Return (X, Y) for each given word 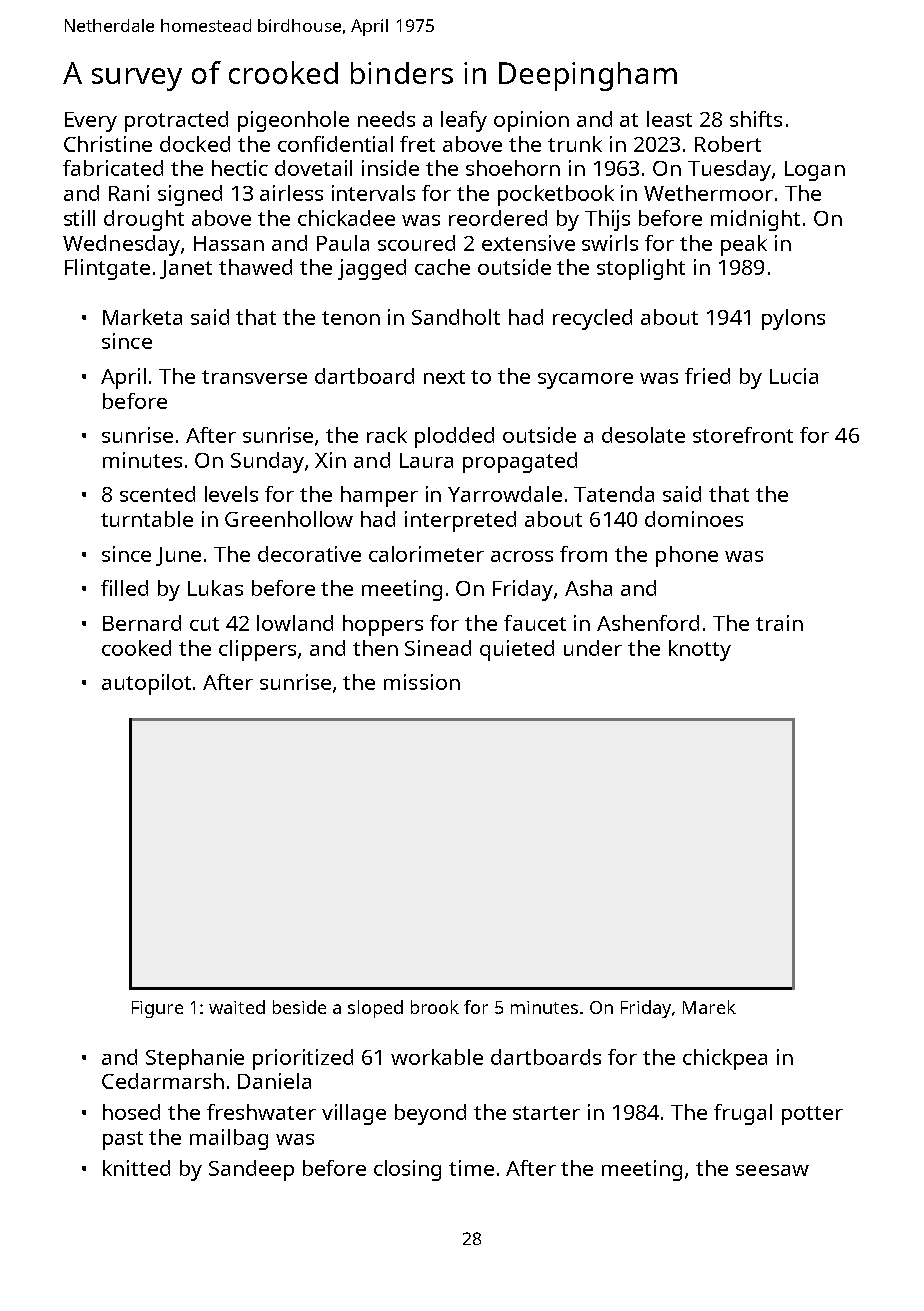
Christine (108, 144)
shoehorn (513, 168)
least (669, 119)
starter (546, 1113)
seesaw (772, 1170)
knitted (136, 1168)
